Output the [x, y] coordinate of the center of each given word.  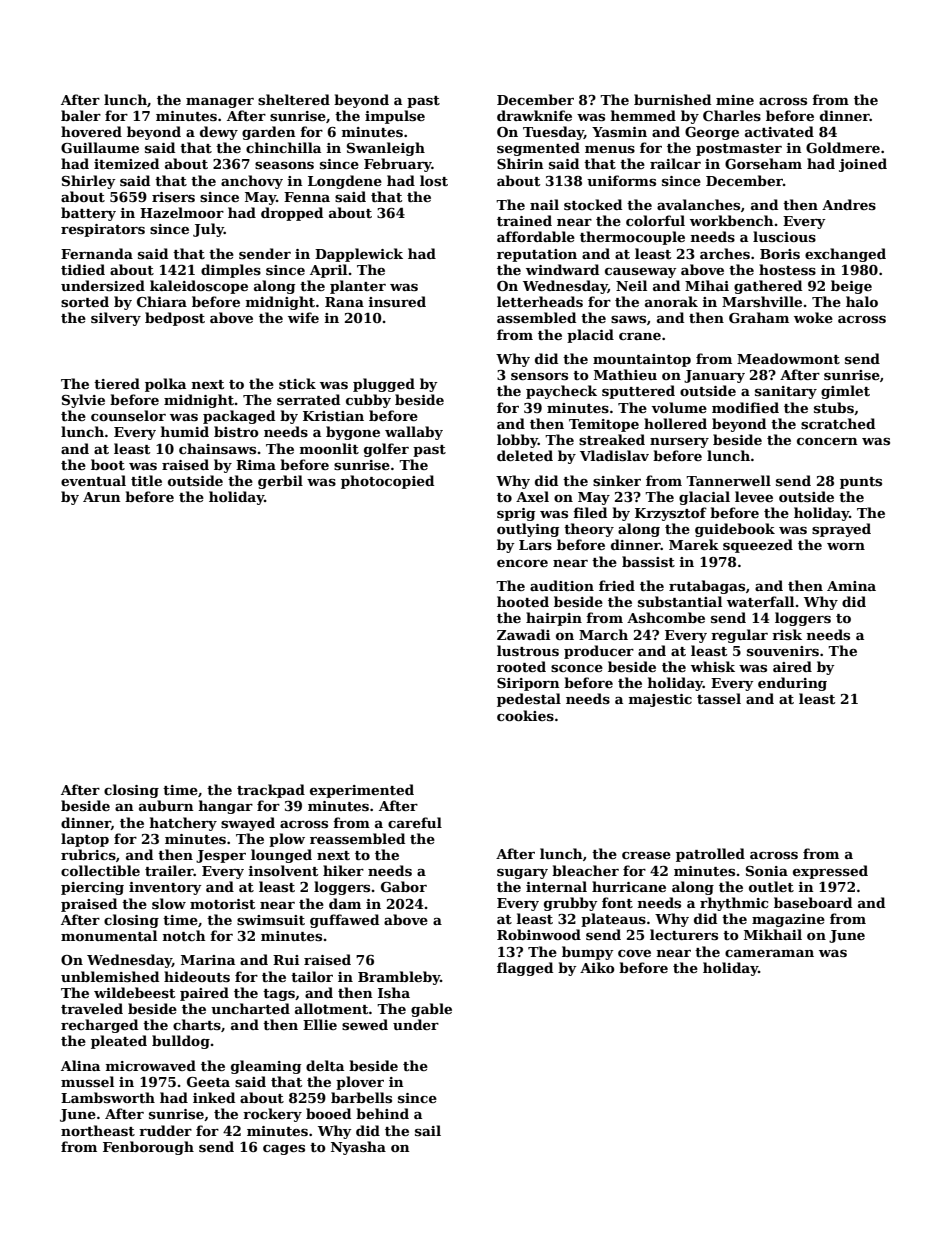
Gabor [404, 886]
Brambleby [399, 978]
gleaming [266, 1067]
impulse [395, 117]
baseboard [813, 902]
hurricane [629, 886]
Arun [102, 497]
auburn [166, 805]
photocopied [387, 482]
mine [735, 100]
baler [81, 115]
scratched [838, 423]
